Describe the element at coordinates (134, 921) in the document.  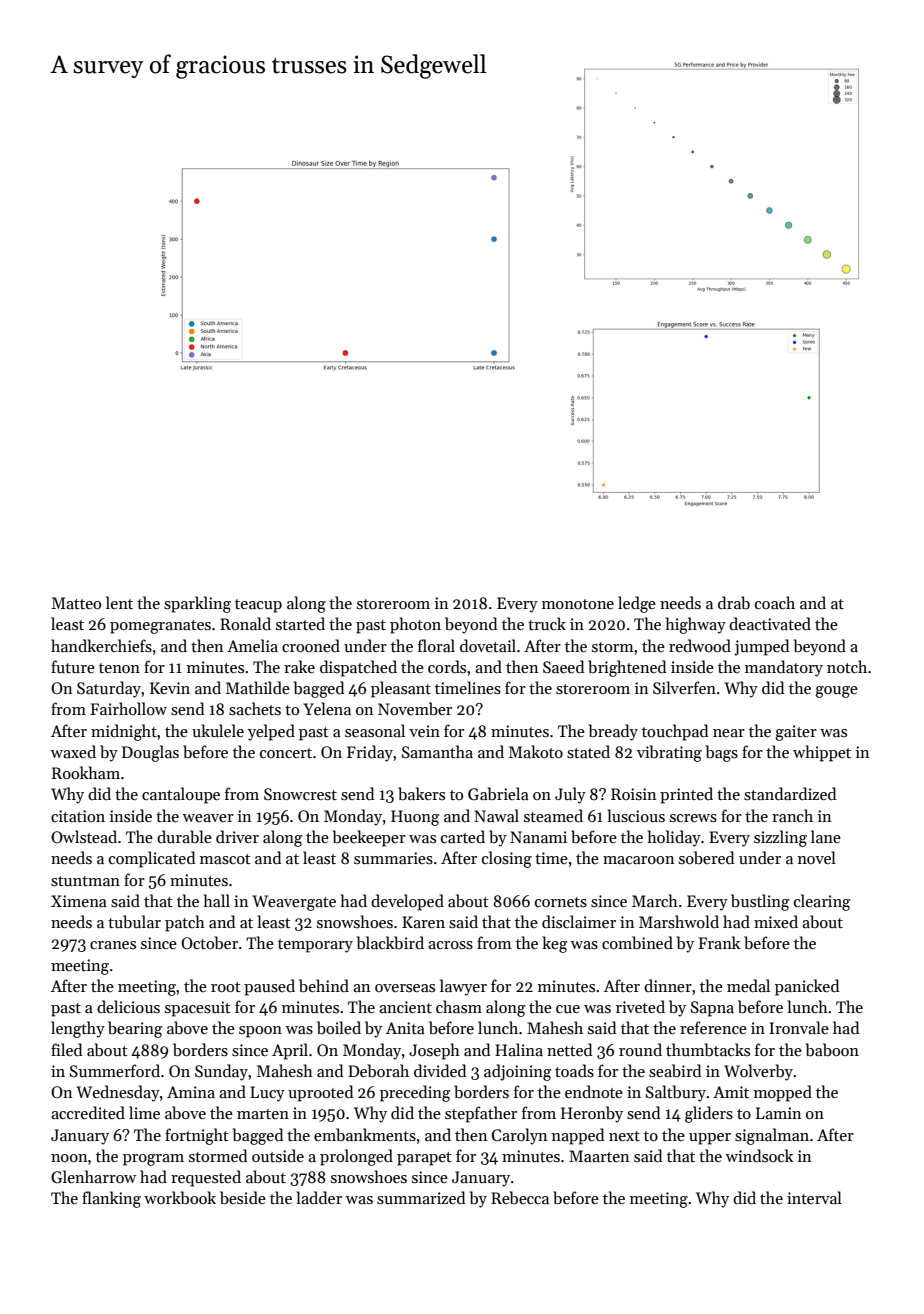
I see `tubular` at that location.
